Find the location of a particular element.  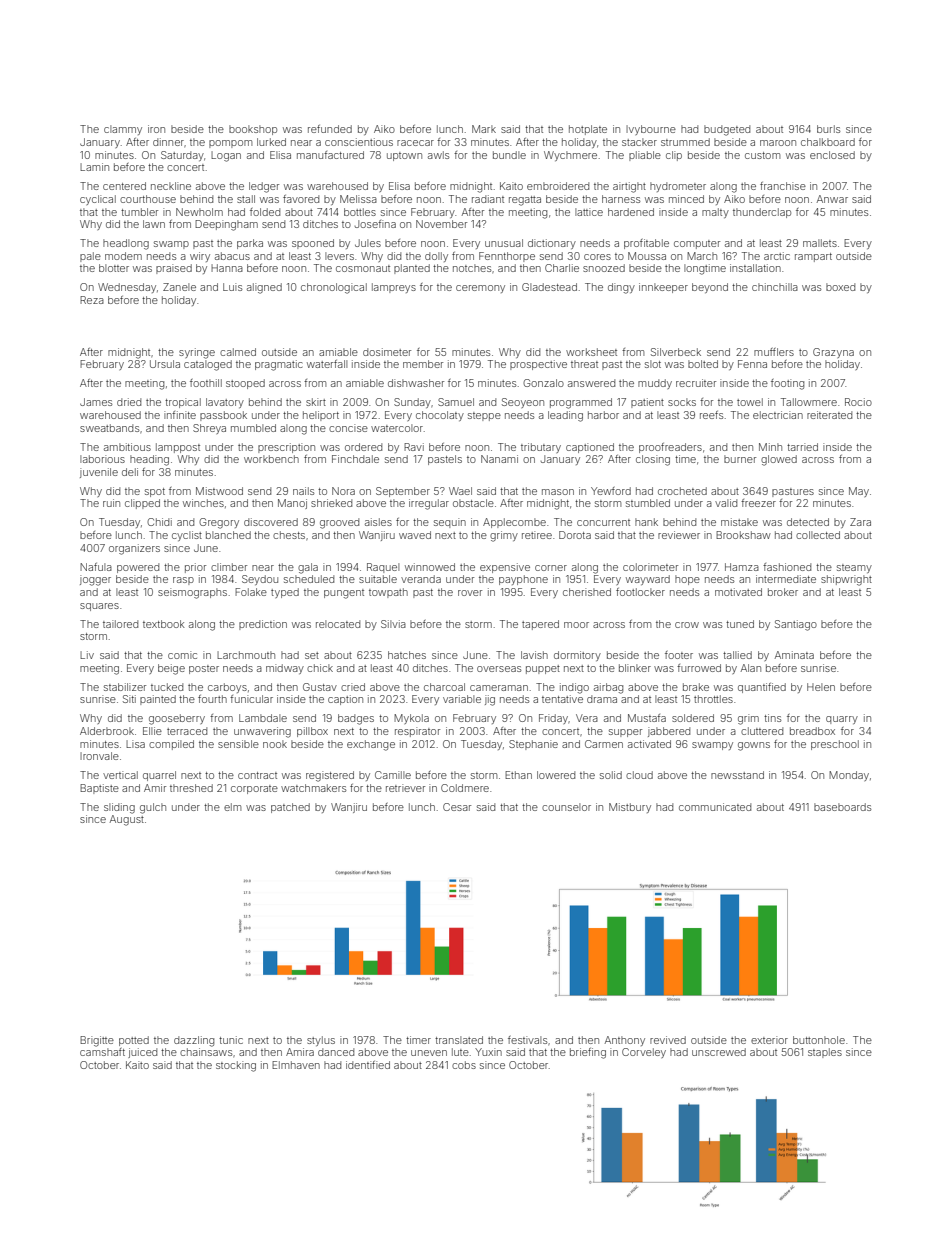

uptown is located at coordinates (404, 156).
